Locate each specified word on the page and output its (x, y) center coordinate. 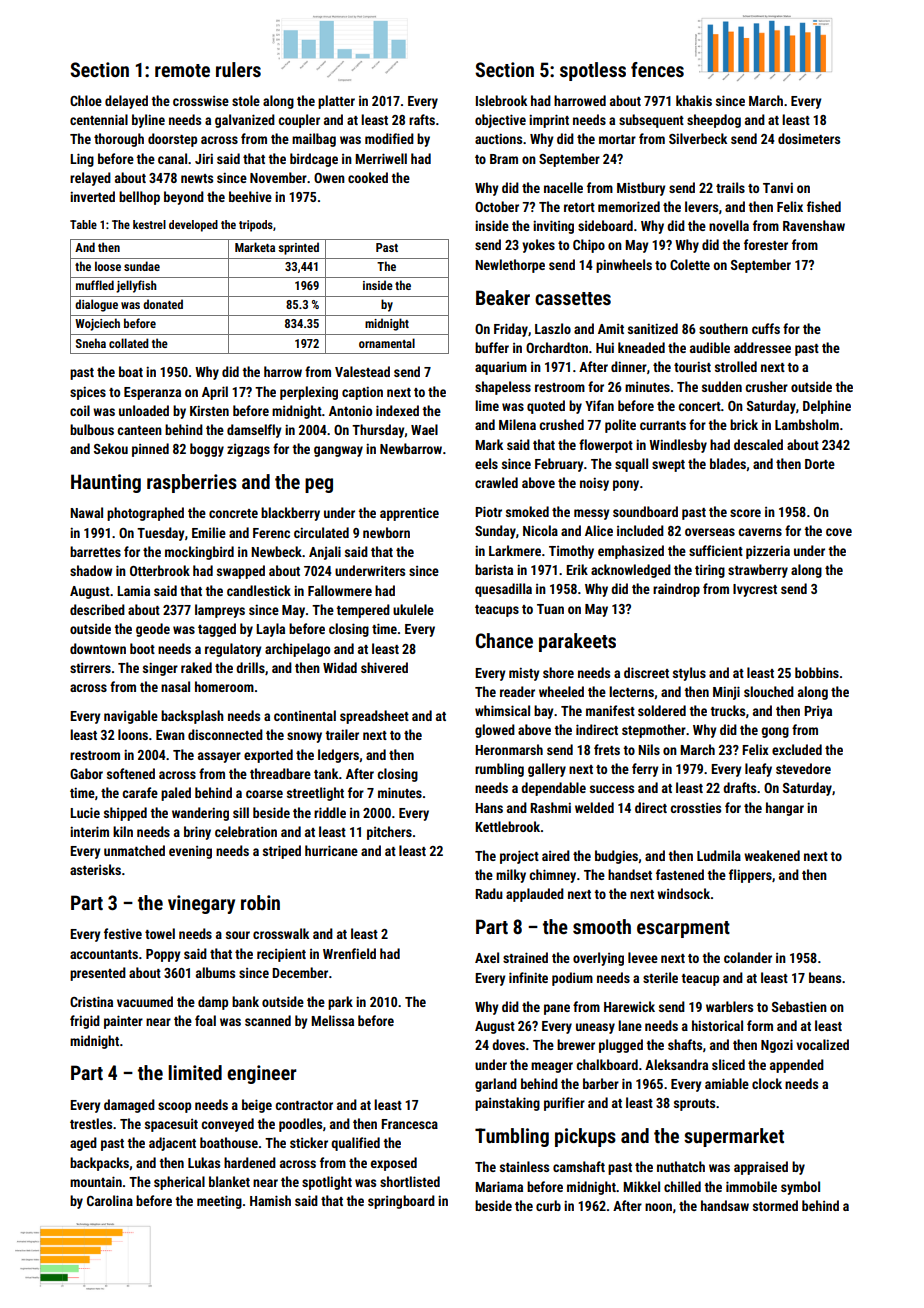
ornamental (387, 343)
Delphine (827, 407)
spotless (593, 71)
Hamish (270, 1200)
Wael (424, 429)
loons (133, 734)
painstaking (507, 1104)
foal (205, 1020)
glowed (495, 731)
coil (80, 410)
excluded (797, 749)
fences (657, 69)
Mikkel (641, 1186)
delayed (126, 102)
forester (766, 244)
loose (108, 266)
